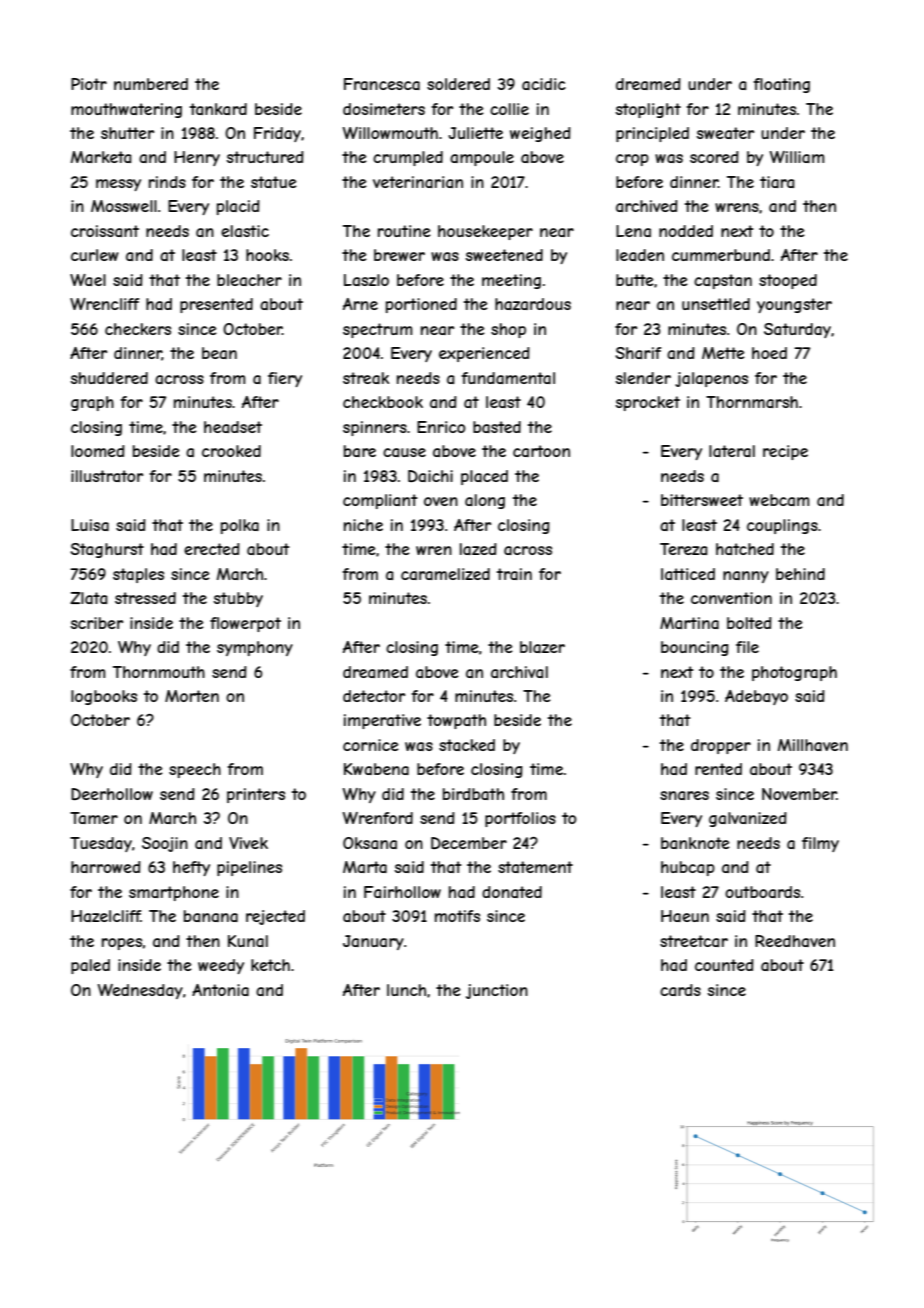  What do you see at coordinates (382, 84) in the screenshot?
I see `Francesca` at bounding box center [382, 84].
